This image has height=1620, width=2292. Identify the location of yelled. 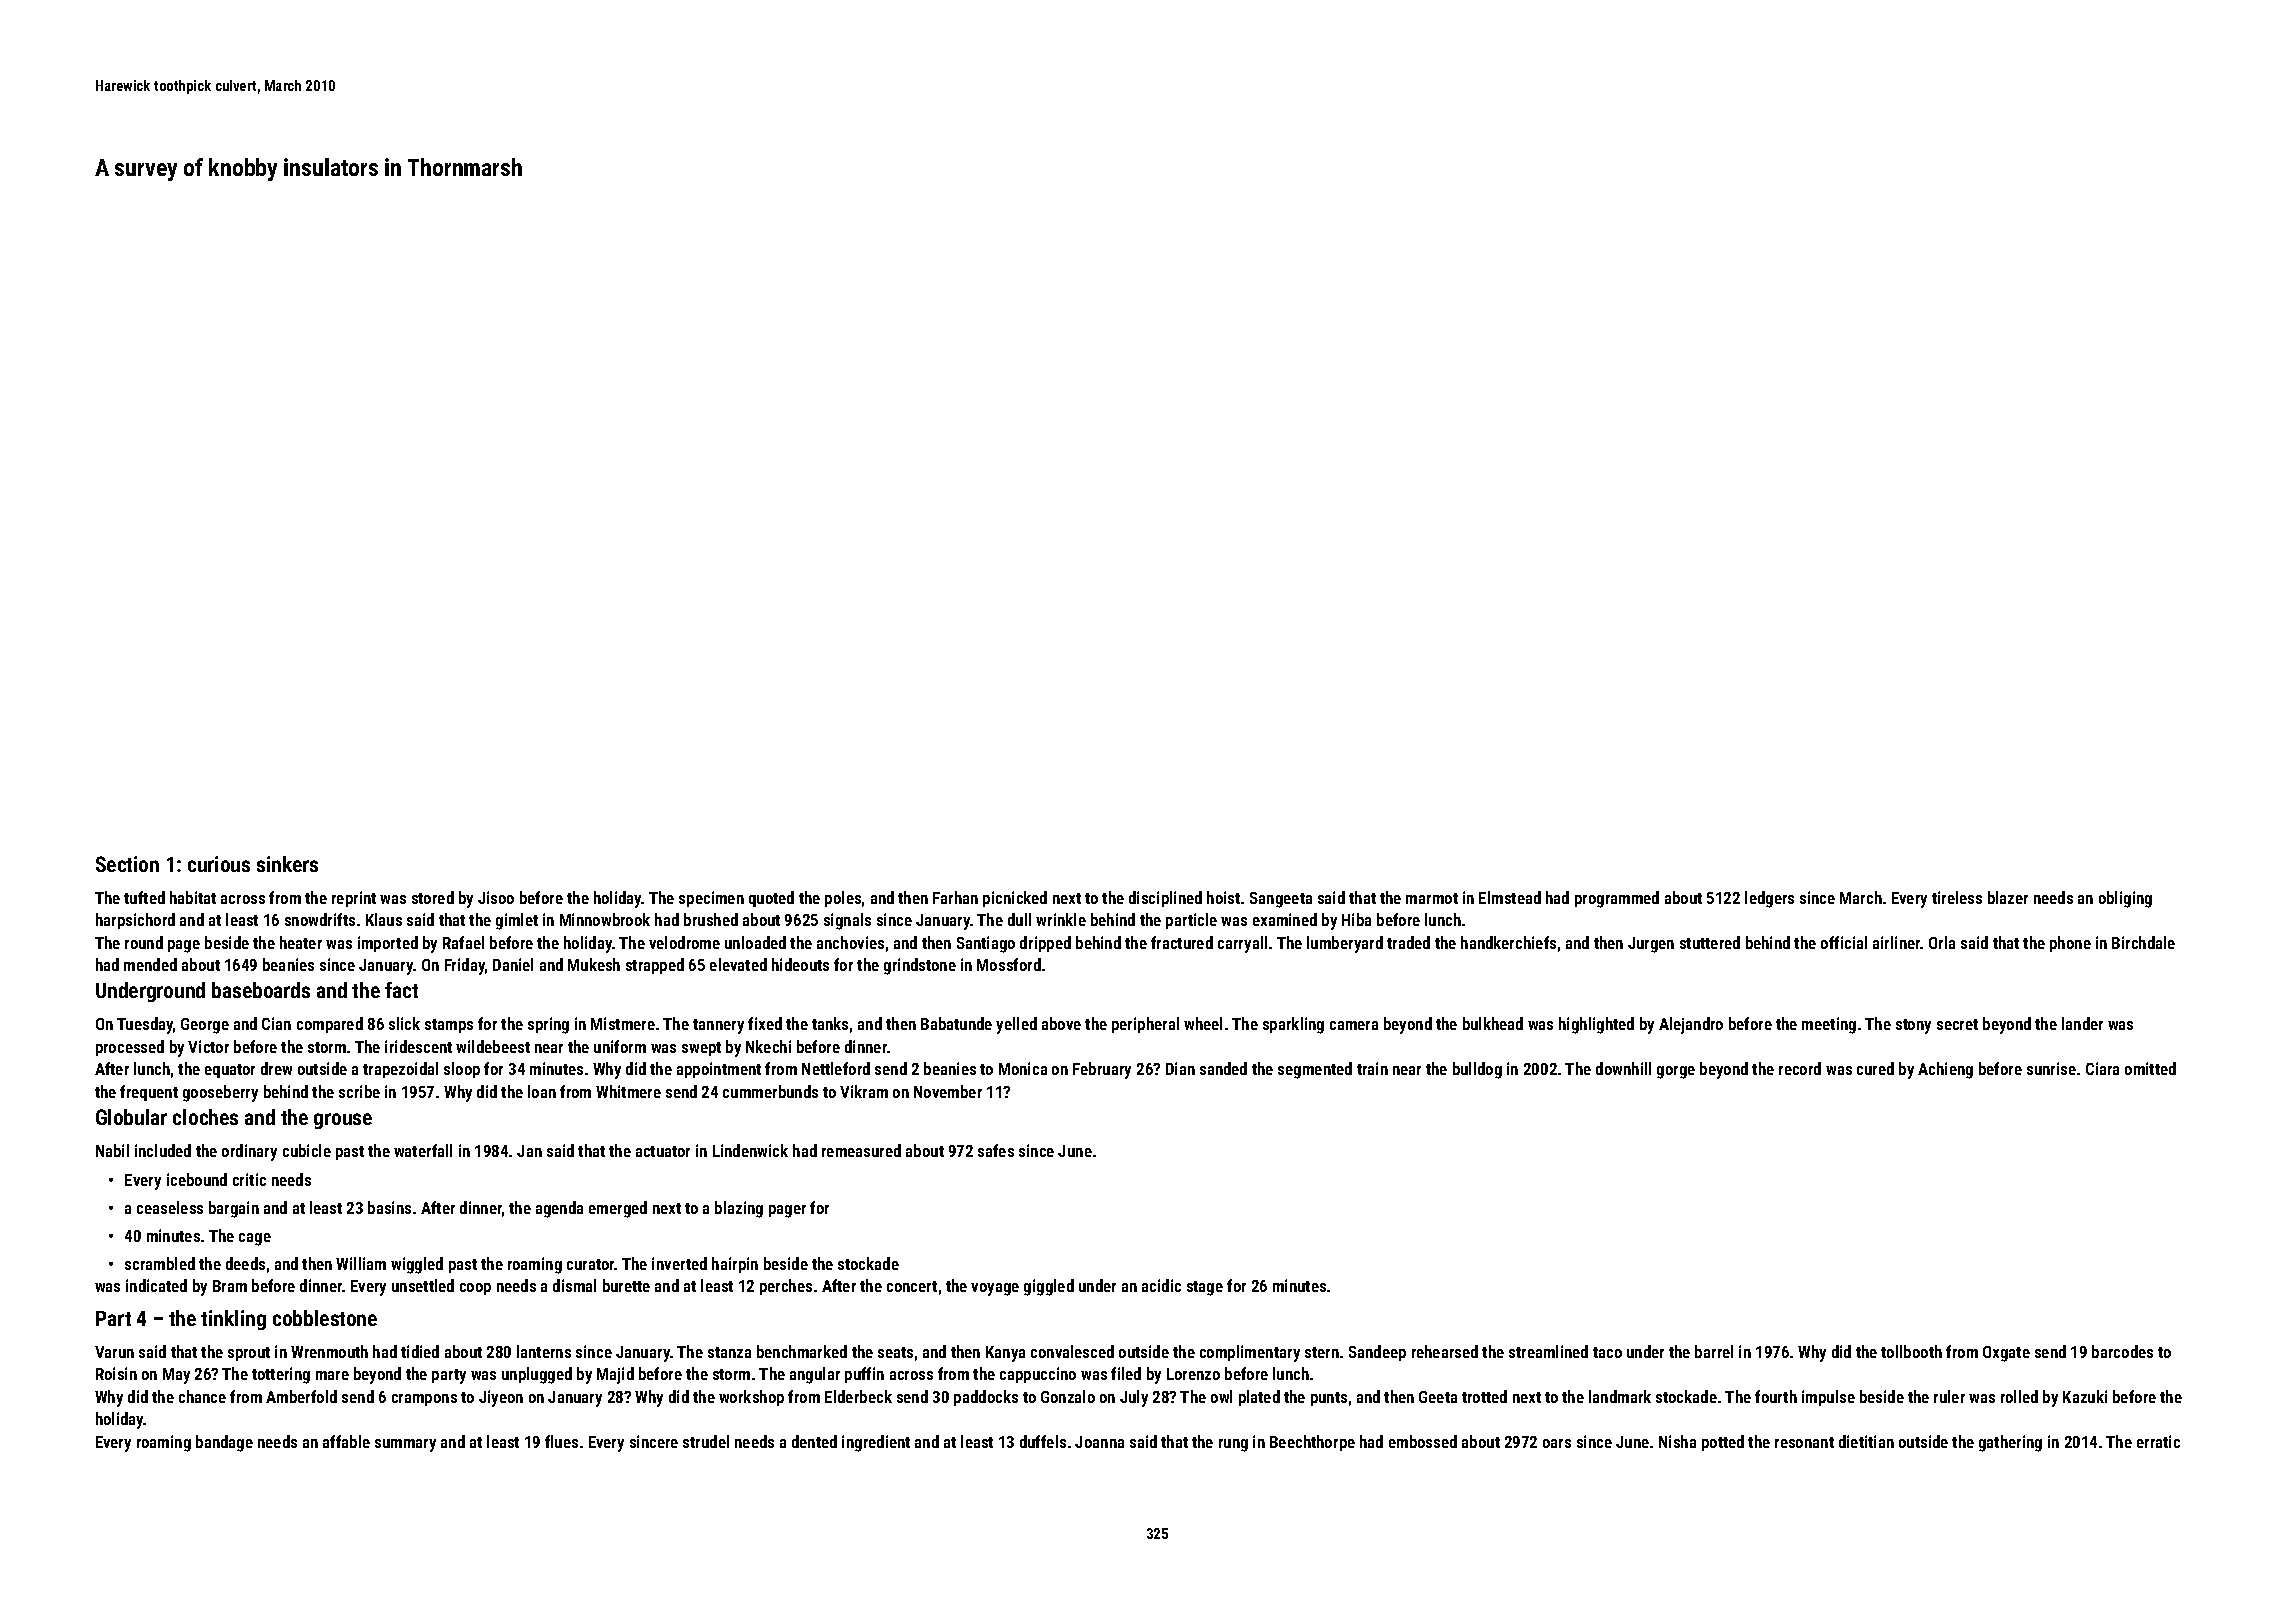
(1016, 1025).
